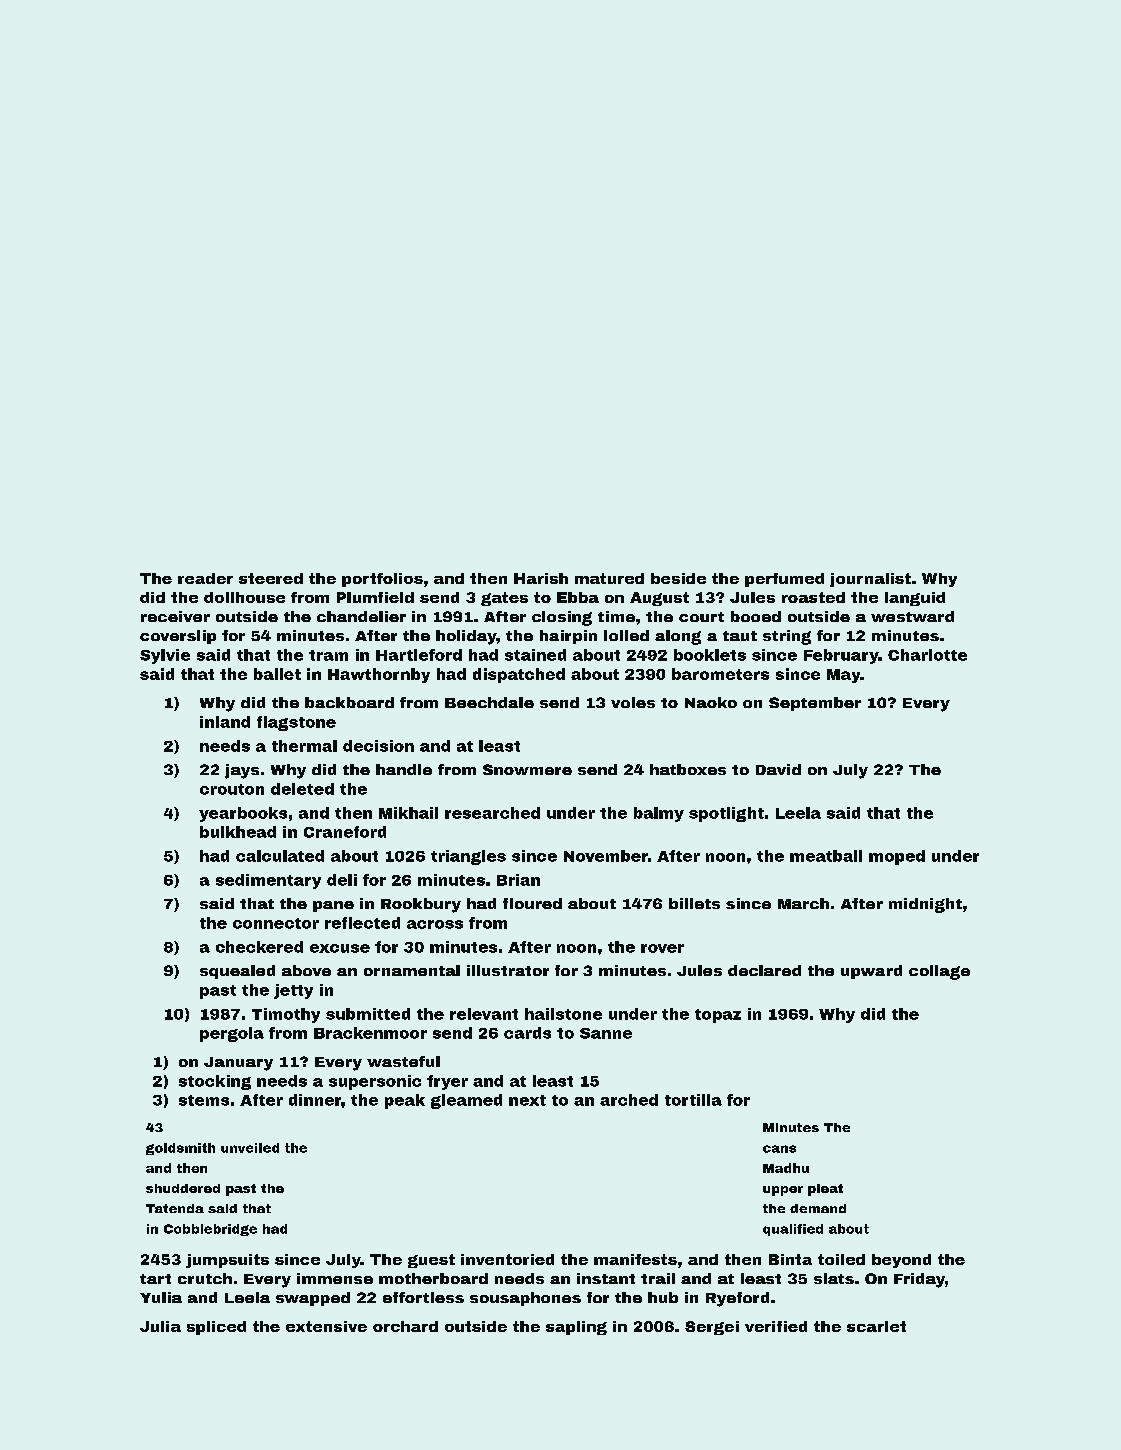 The height and width of the page is (1450, 1121). I want to click on dollhouse, so click(244, 597).
